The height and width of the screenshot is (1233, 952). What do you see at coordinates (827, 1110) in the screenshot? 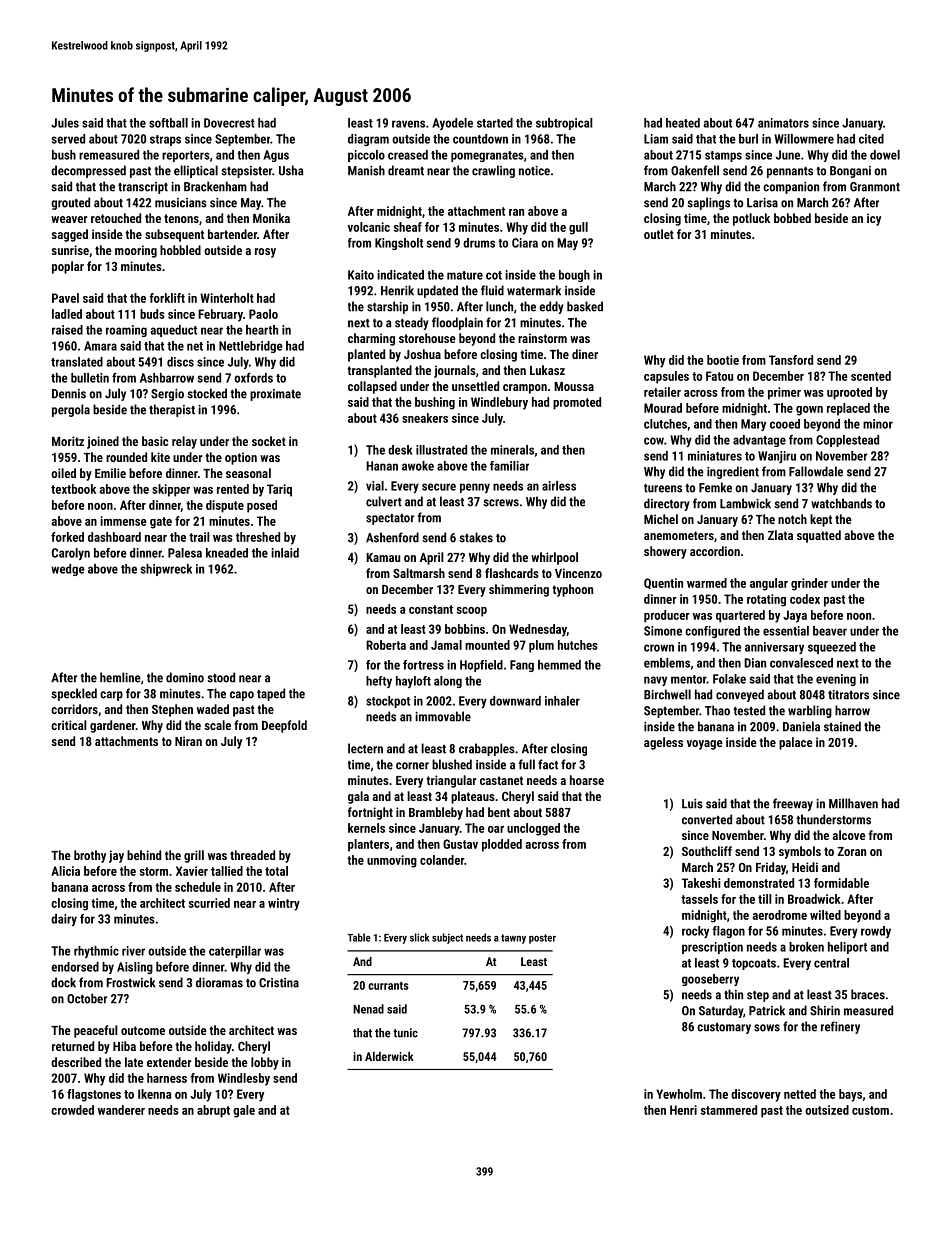
I see `outsized` at bounding box center [827, 1110].
